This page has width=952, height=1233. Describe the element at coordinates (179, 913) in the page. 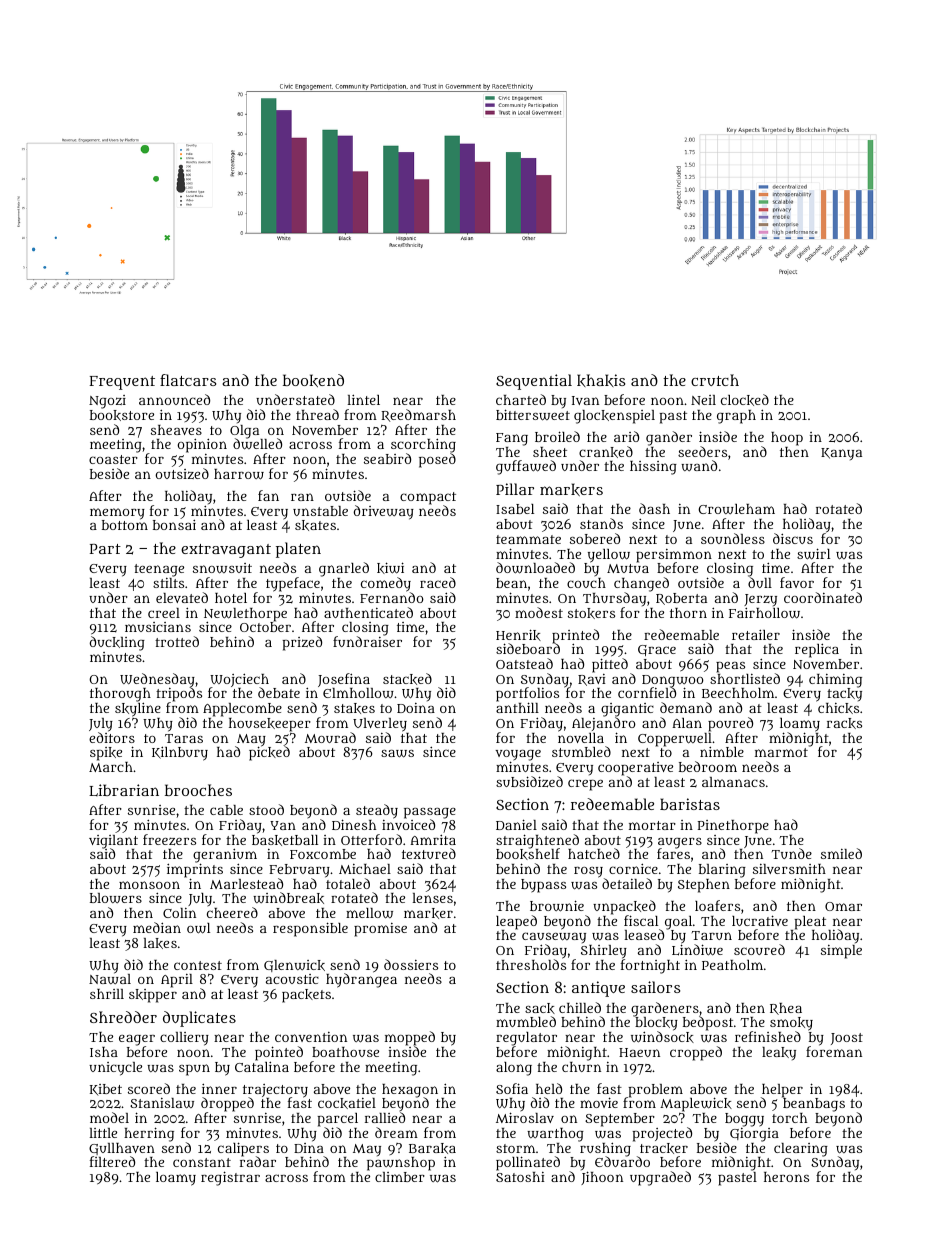

I see `Colin` at that location.
